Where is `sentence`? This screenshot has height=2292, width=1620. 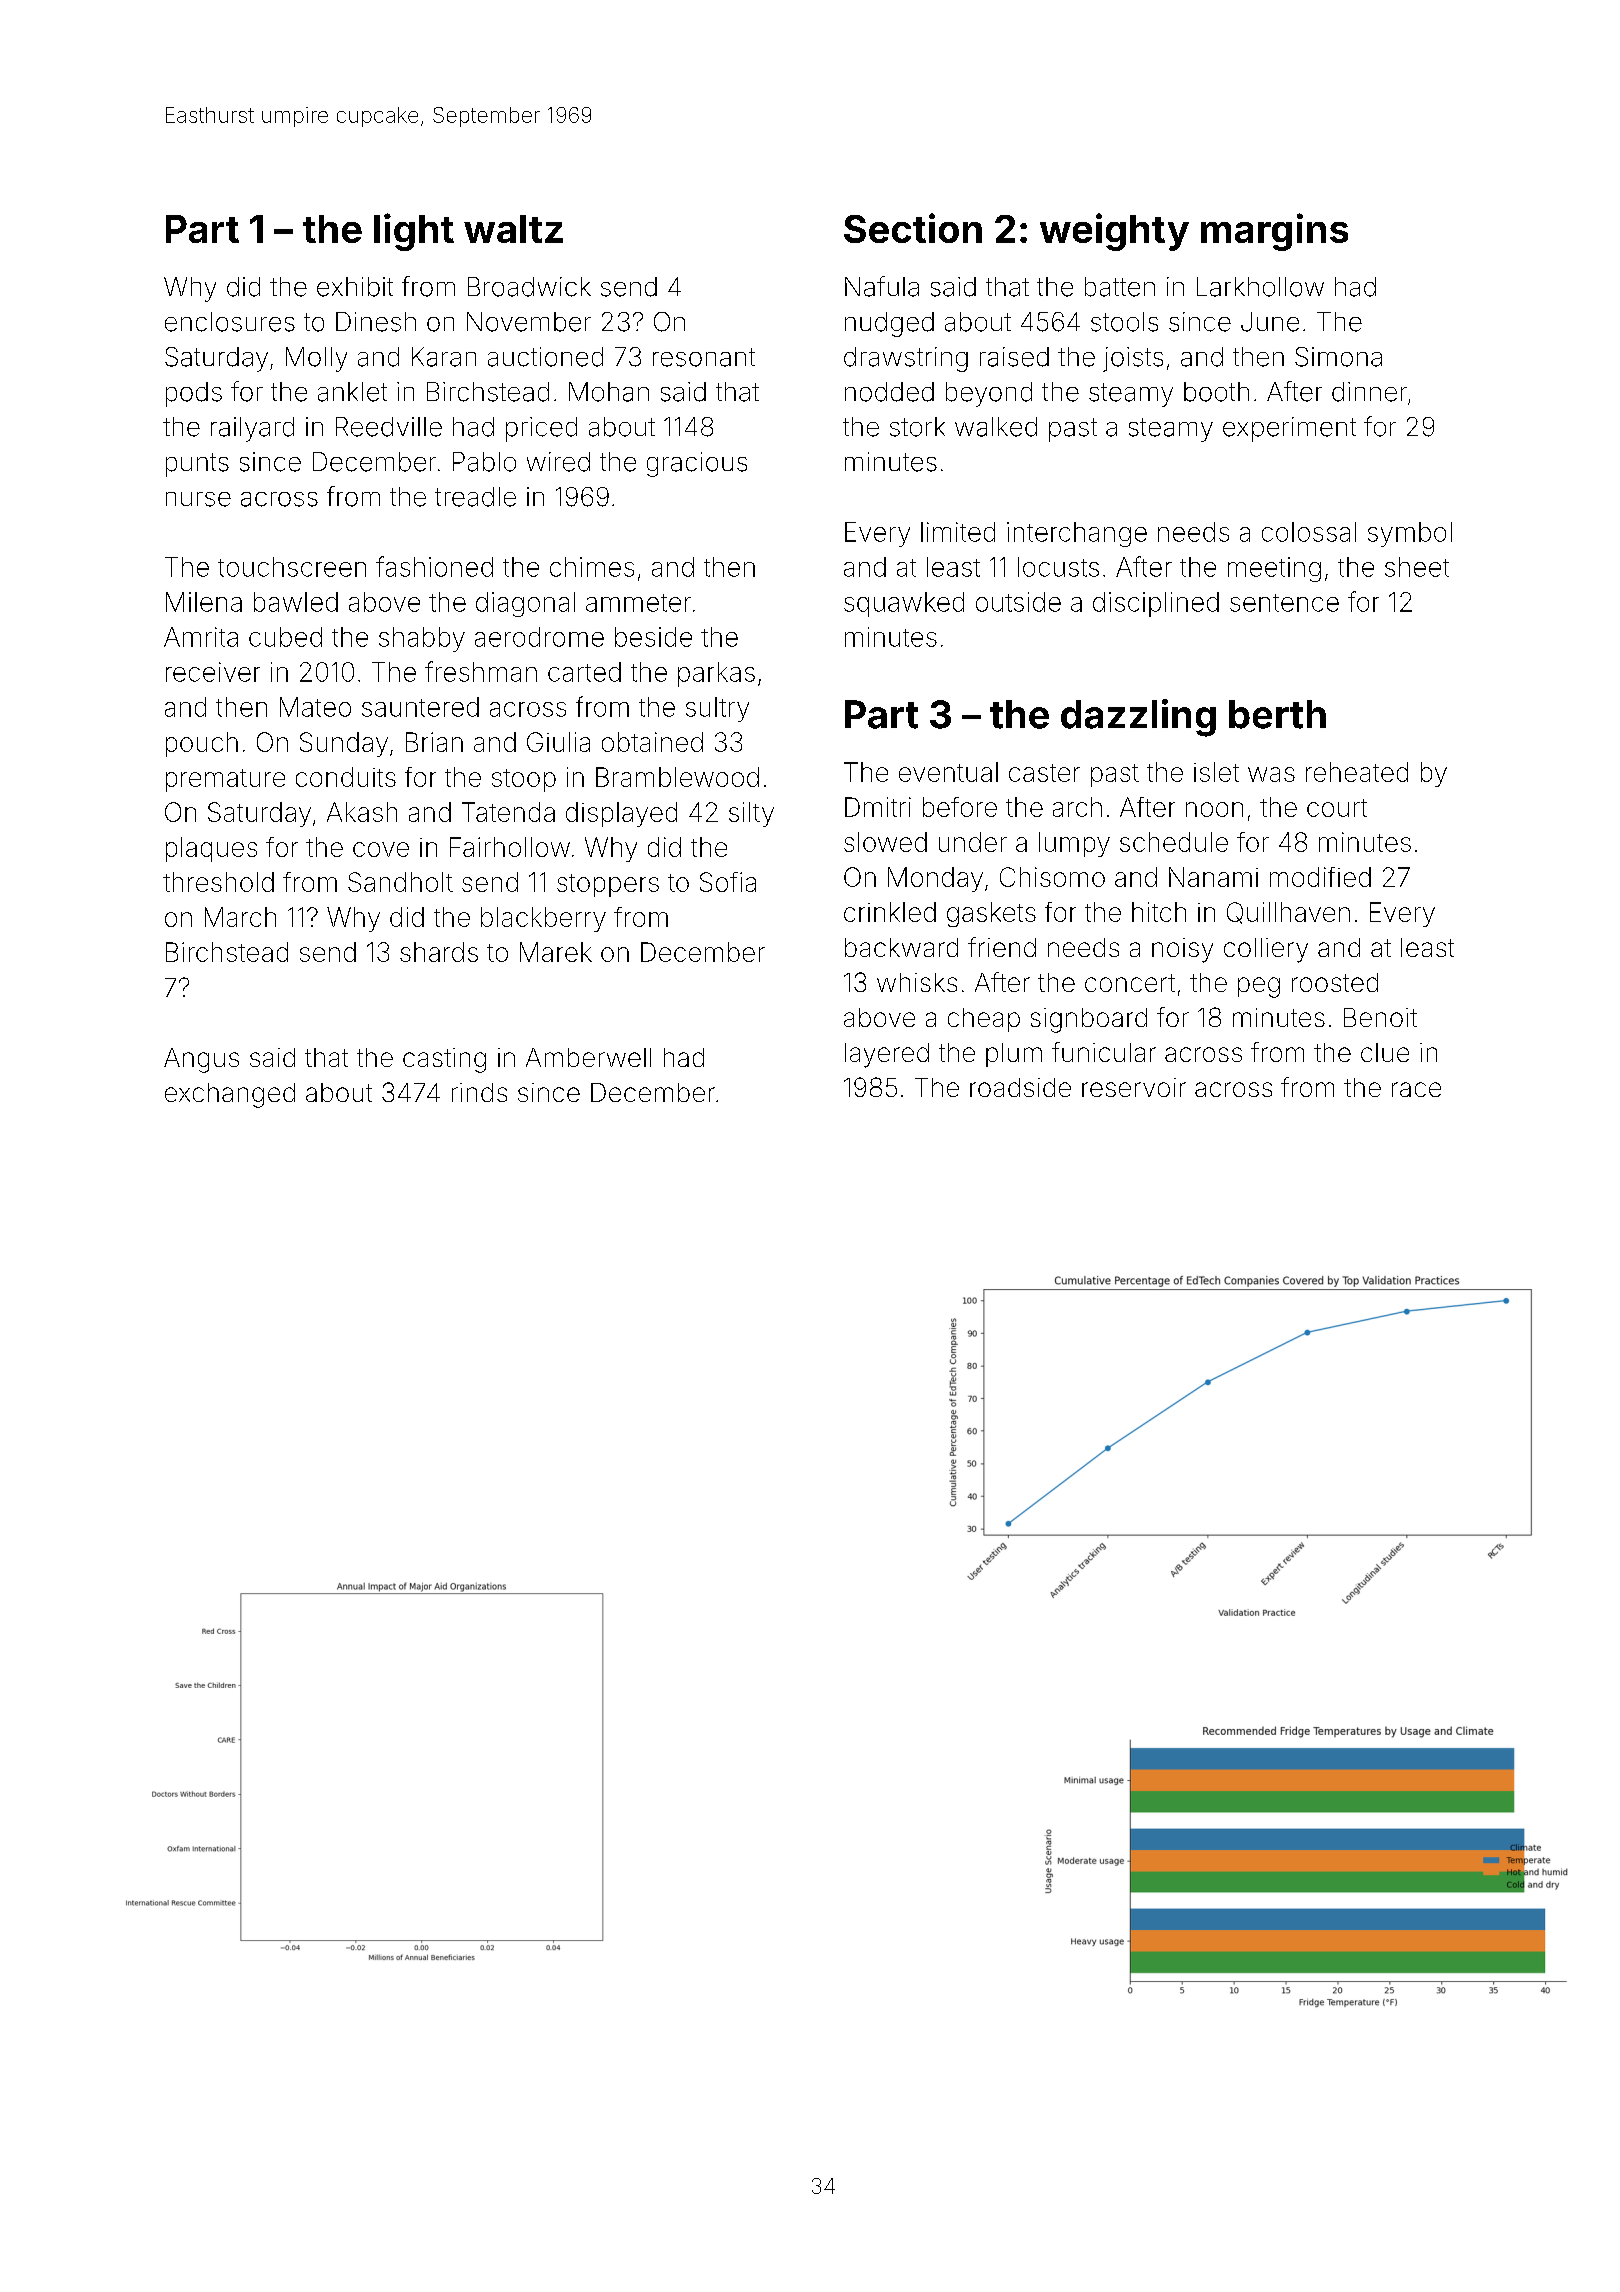 sentence is located at coordinates (1284, 603).
